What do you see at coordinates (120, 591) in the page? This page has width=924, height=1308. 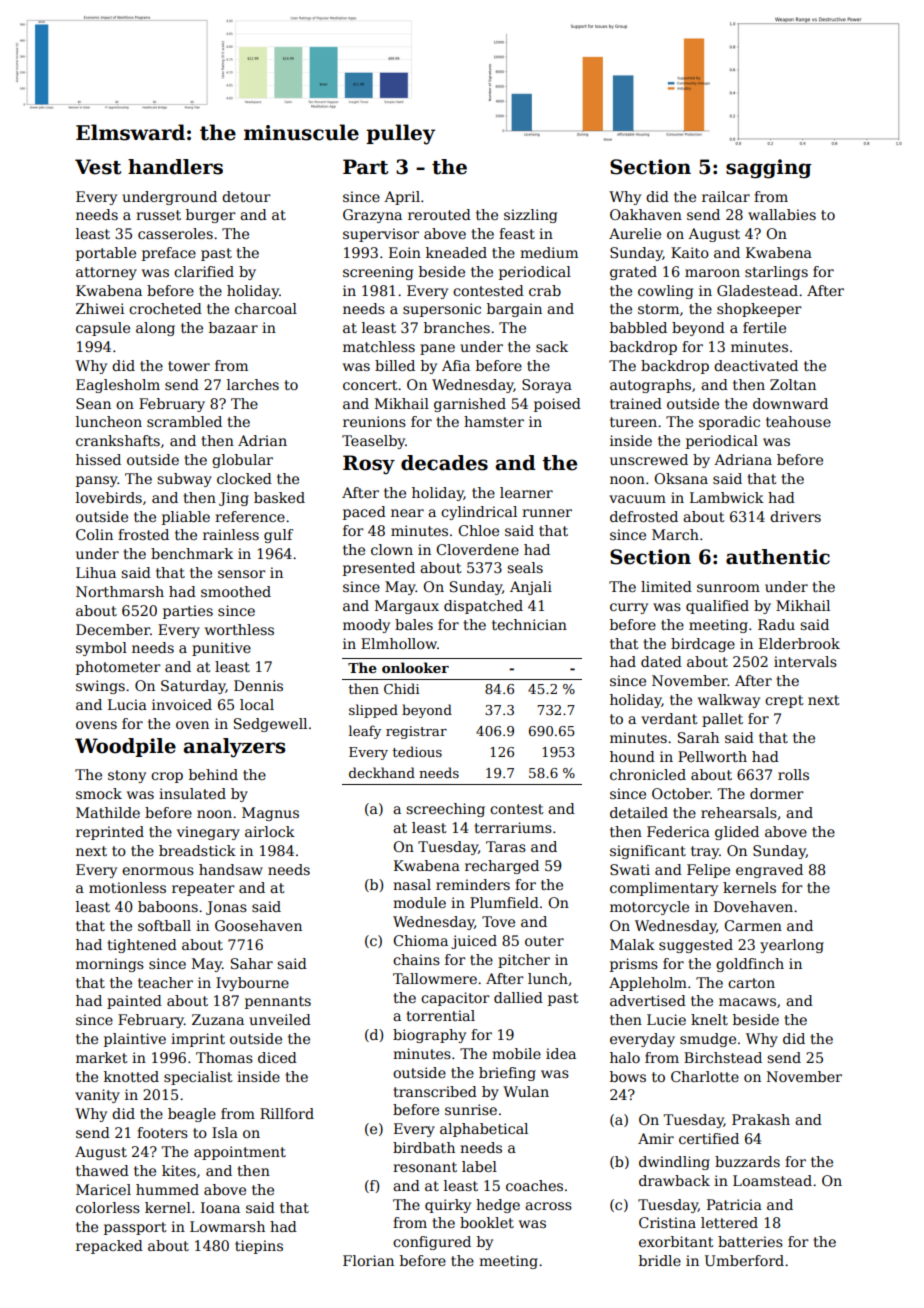 I see `Northmarsh` at bounding box center [120, 591].
